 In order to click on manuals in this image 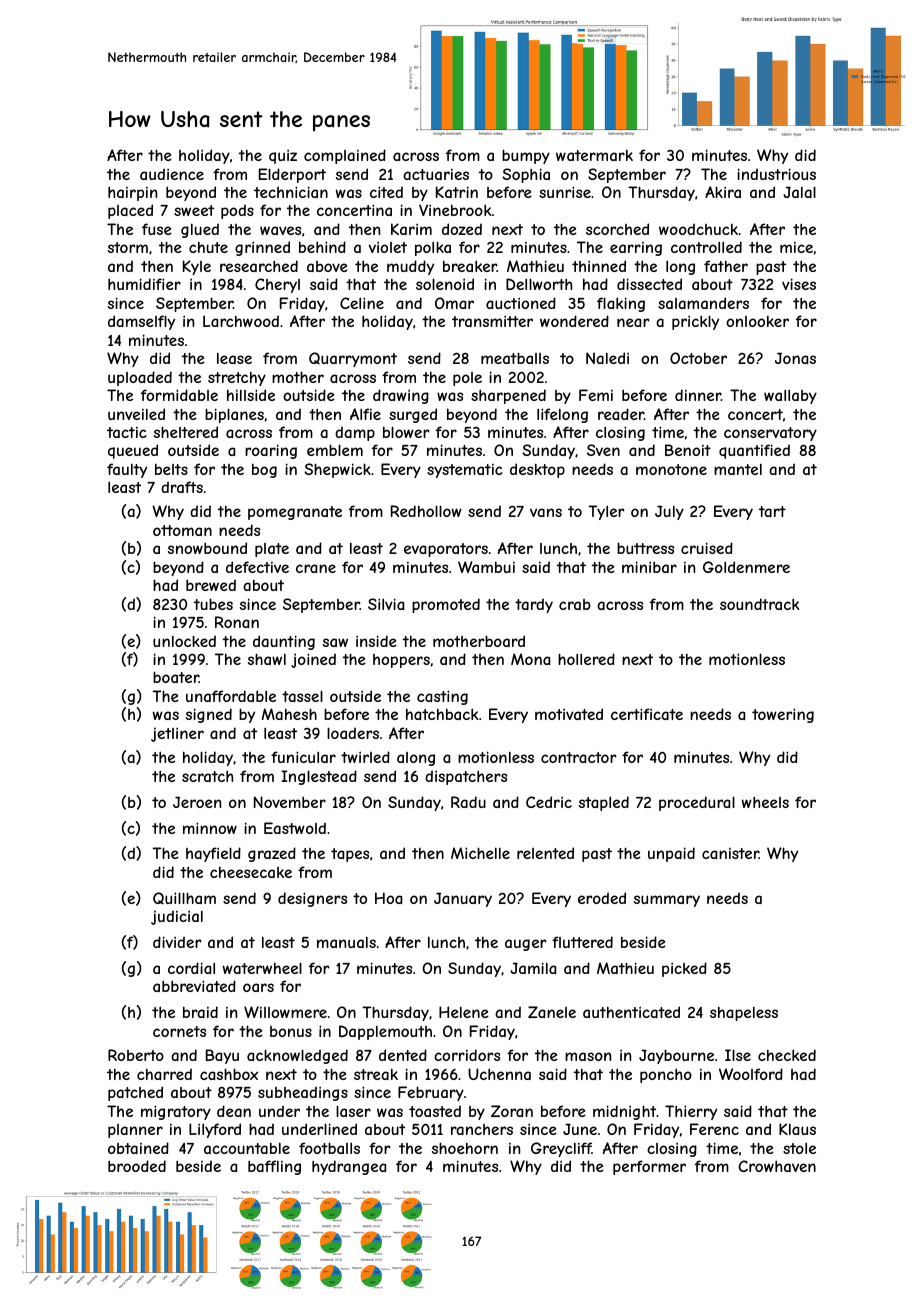, I will do `click(346, 942)`.
